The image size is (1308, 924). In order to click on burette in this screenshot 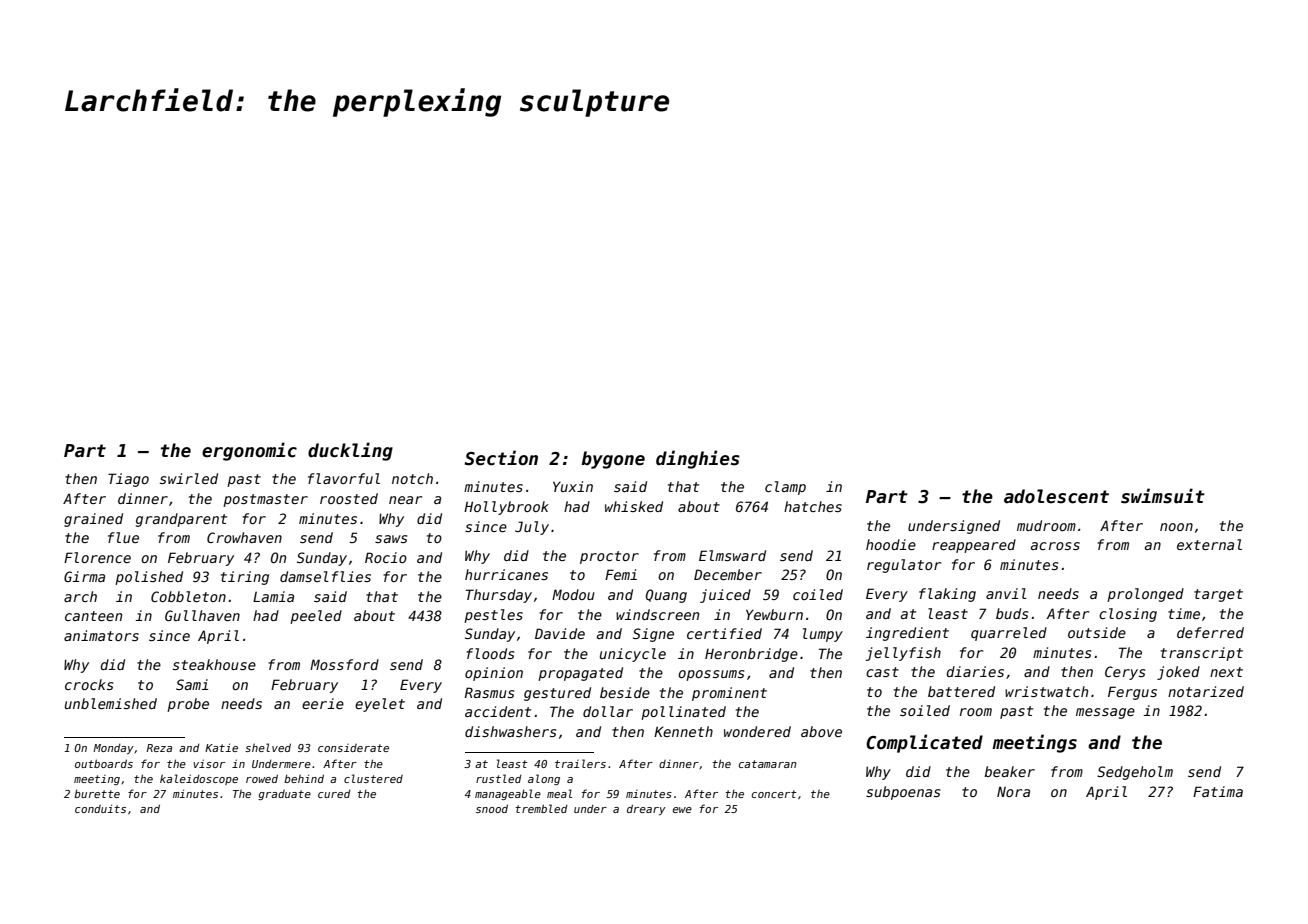, I will do `click(97, 793)`.
